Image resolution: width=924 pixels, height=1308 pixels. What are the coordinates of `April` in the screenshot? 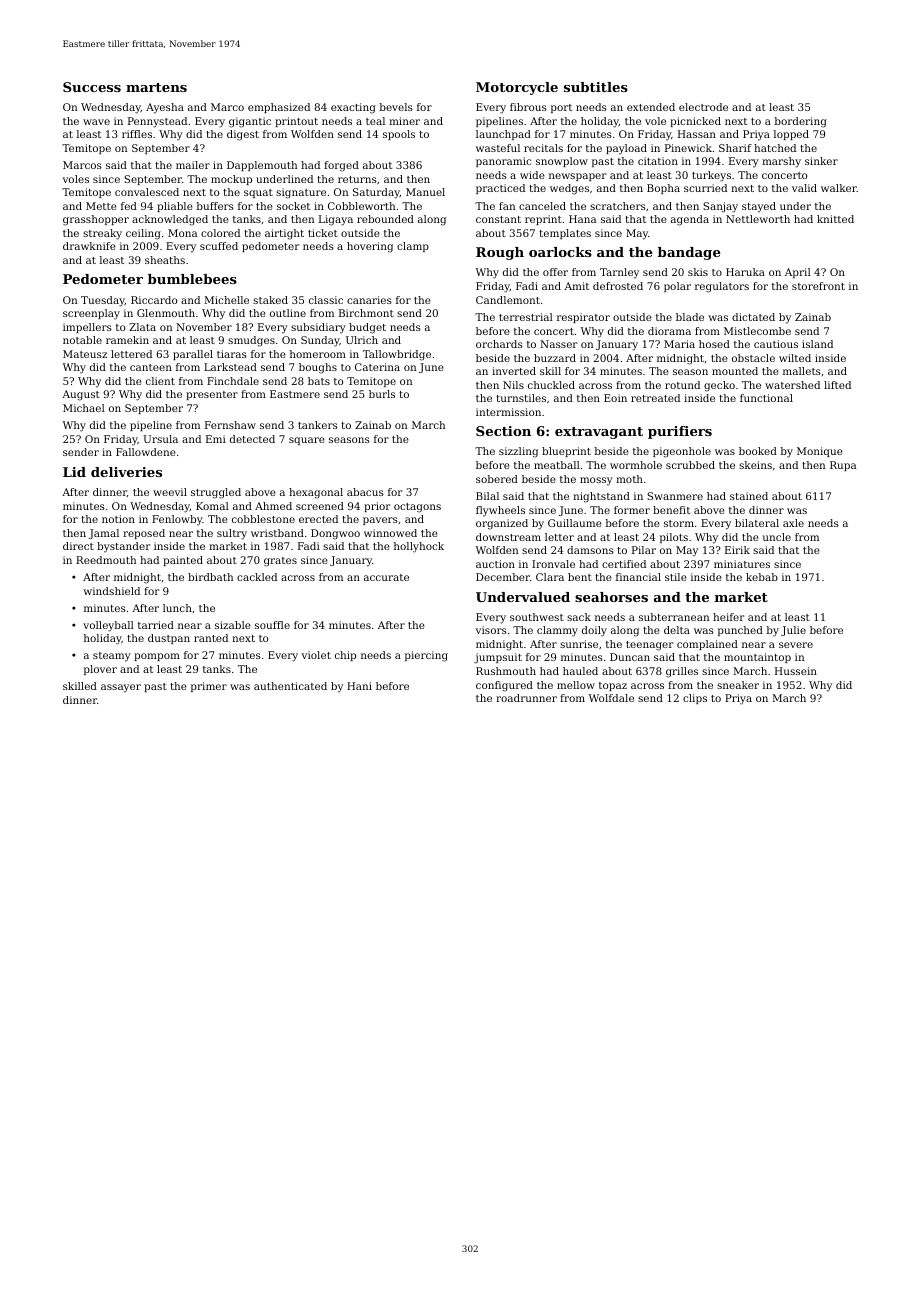 It's located at (798, 273).
